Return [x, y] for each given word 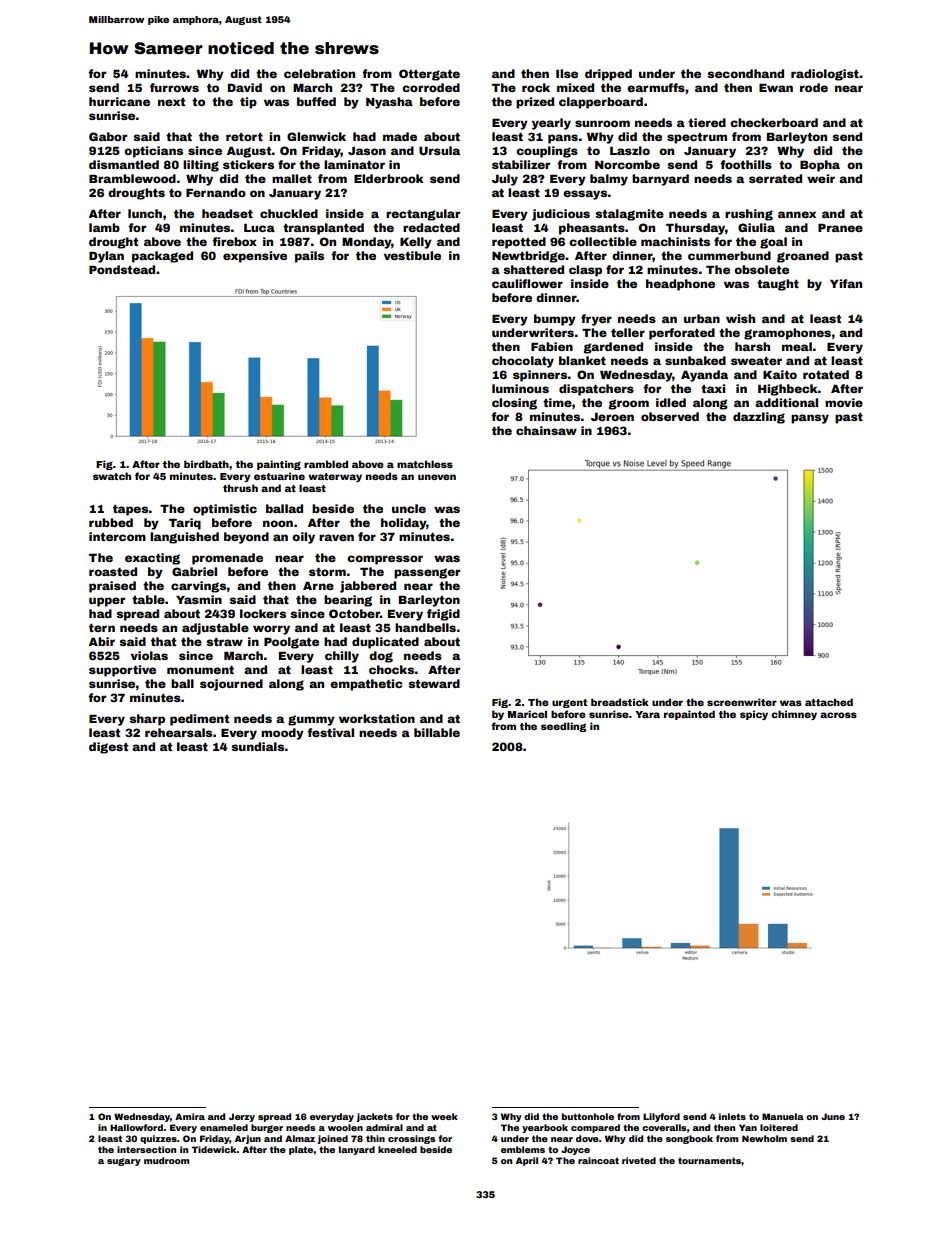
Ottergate [429, 75]
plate [301, 1150]
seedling [563, 727]
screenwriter [742, 702]
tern [102, 628]
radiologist [825, 75]
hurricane [119, 101]
